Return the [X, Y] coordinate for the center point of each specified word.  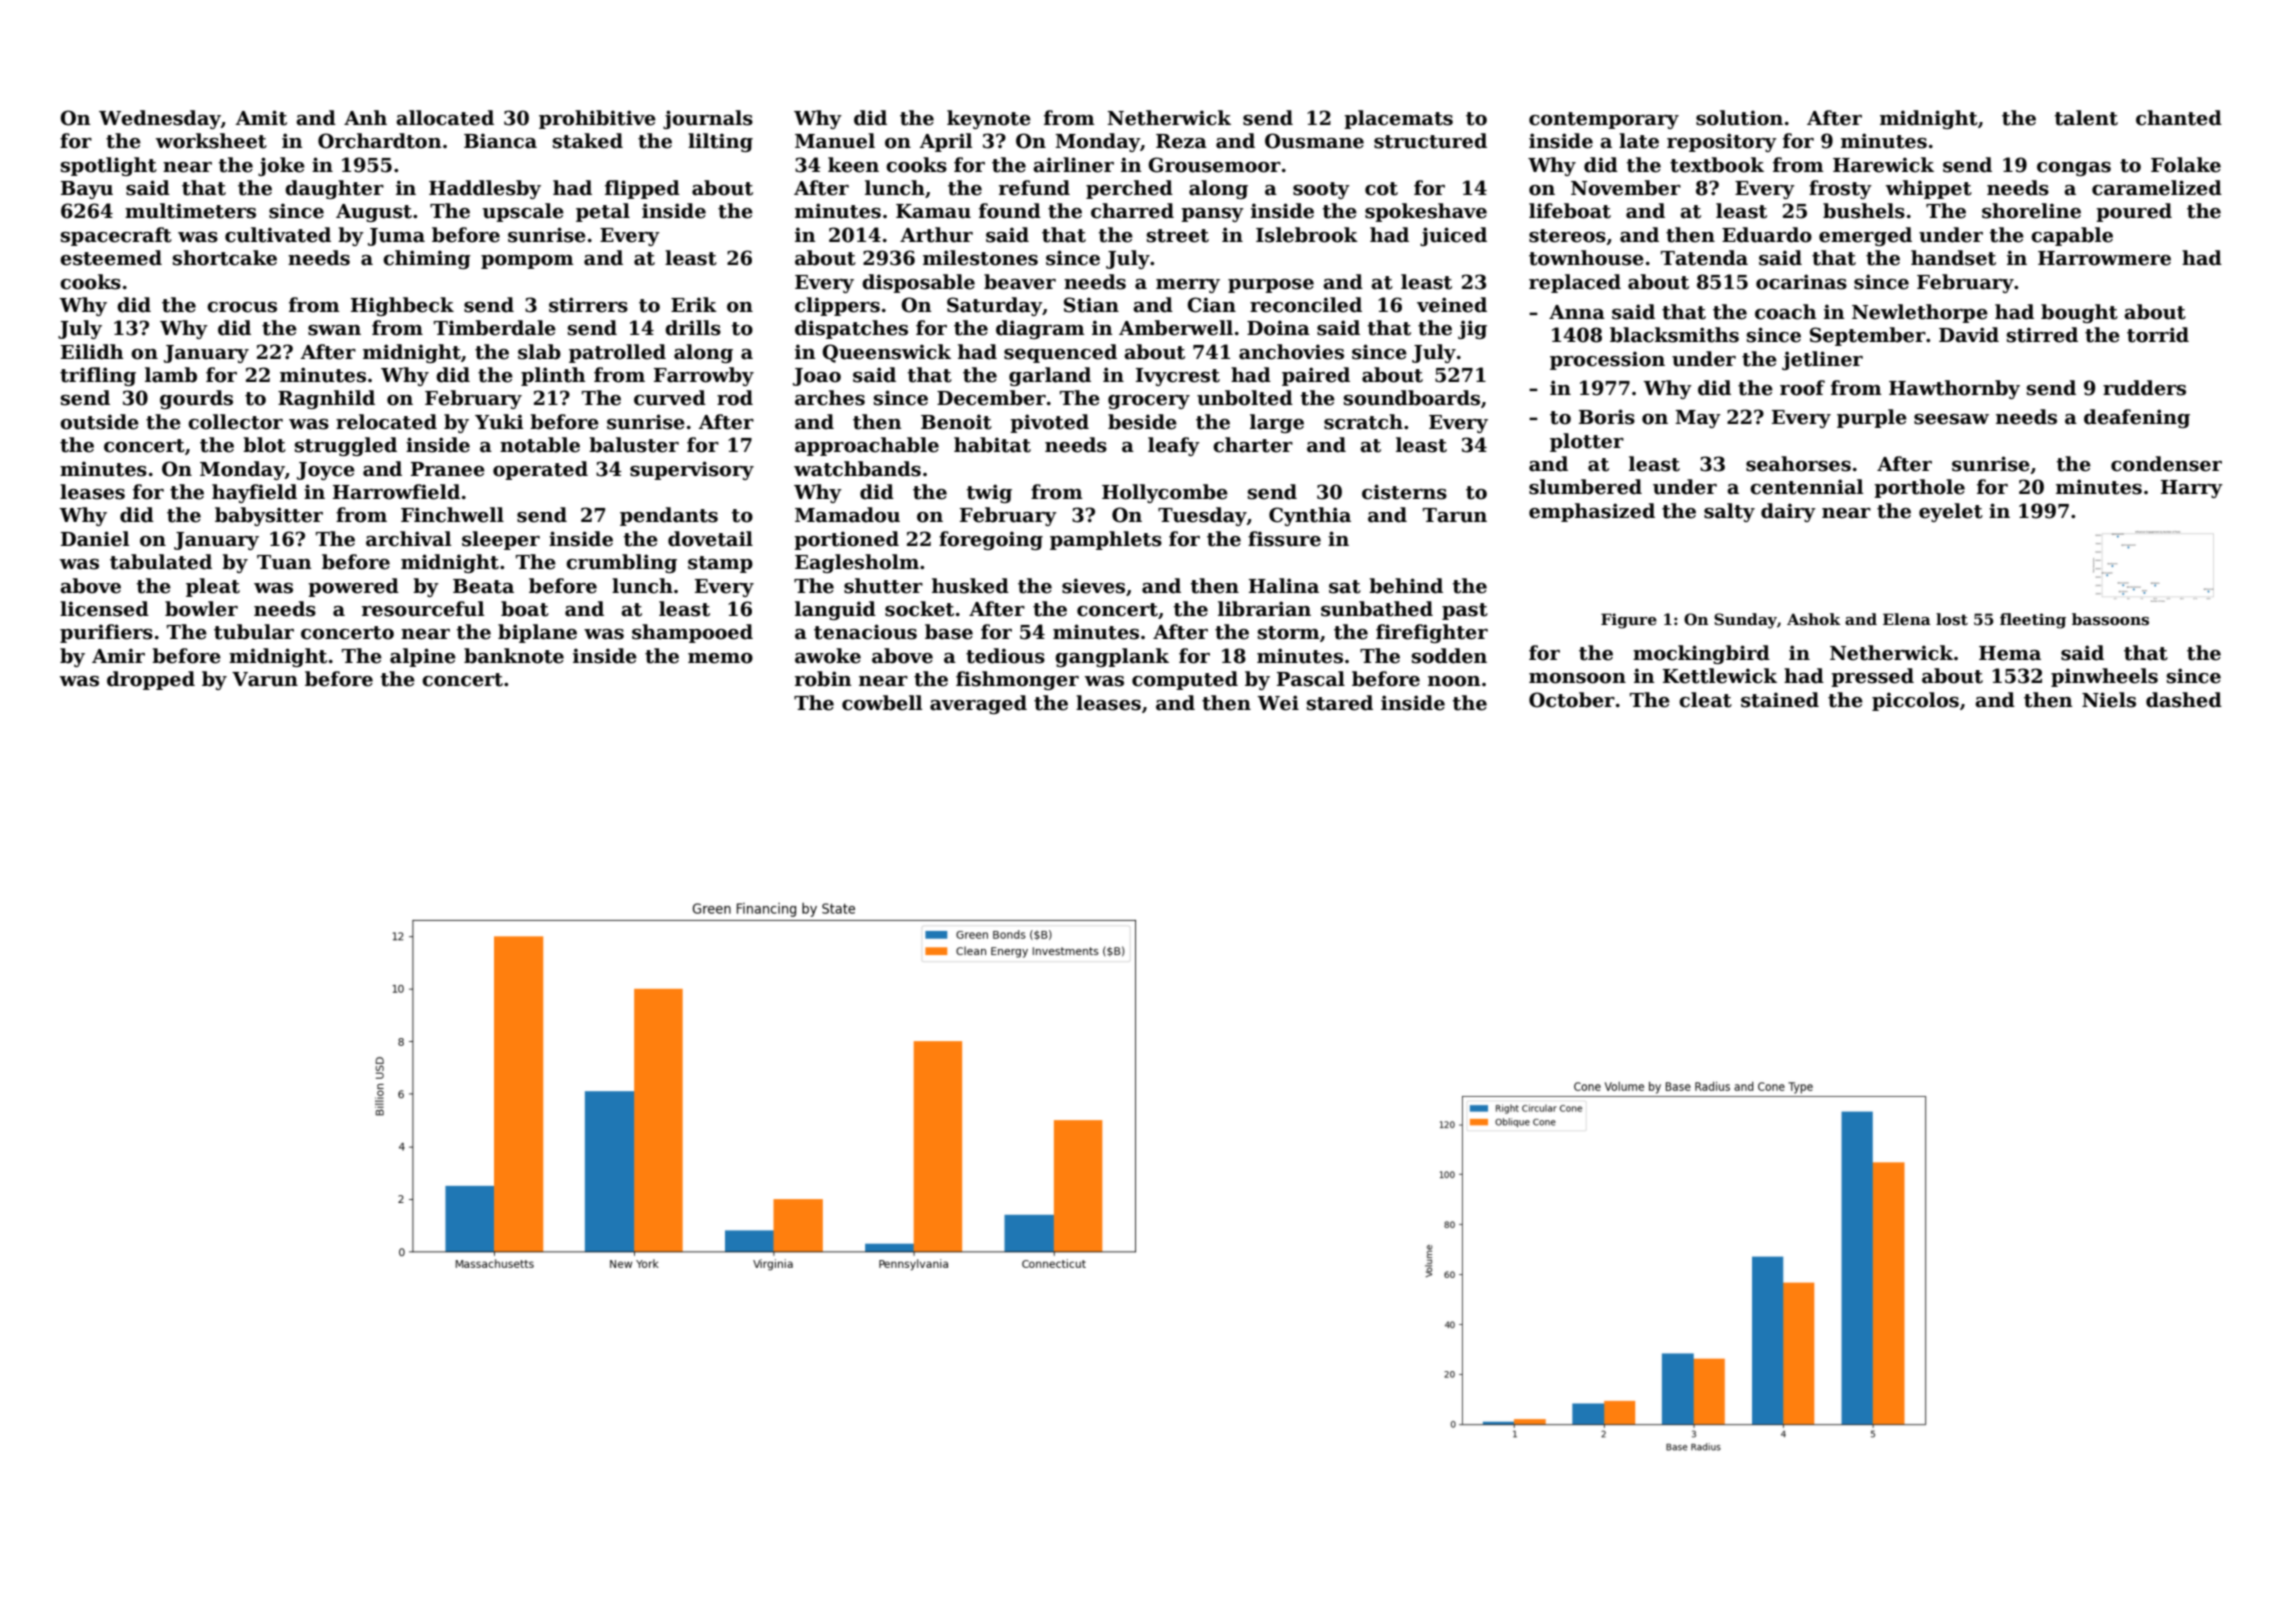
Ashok [1814, 619]
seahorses [1798, 464]
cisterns [1404, 492]
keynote [989, 119]
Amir [118, 655]
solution [1739, 118]
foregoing [991, 540]
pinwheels [2104, 677]
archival [408, 539]
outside [99, 422]
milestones [980, 258]
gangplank [1112, 657]
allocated [445, 118]
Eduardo [1767, 235]
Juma [396, 237]
